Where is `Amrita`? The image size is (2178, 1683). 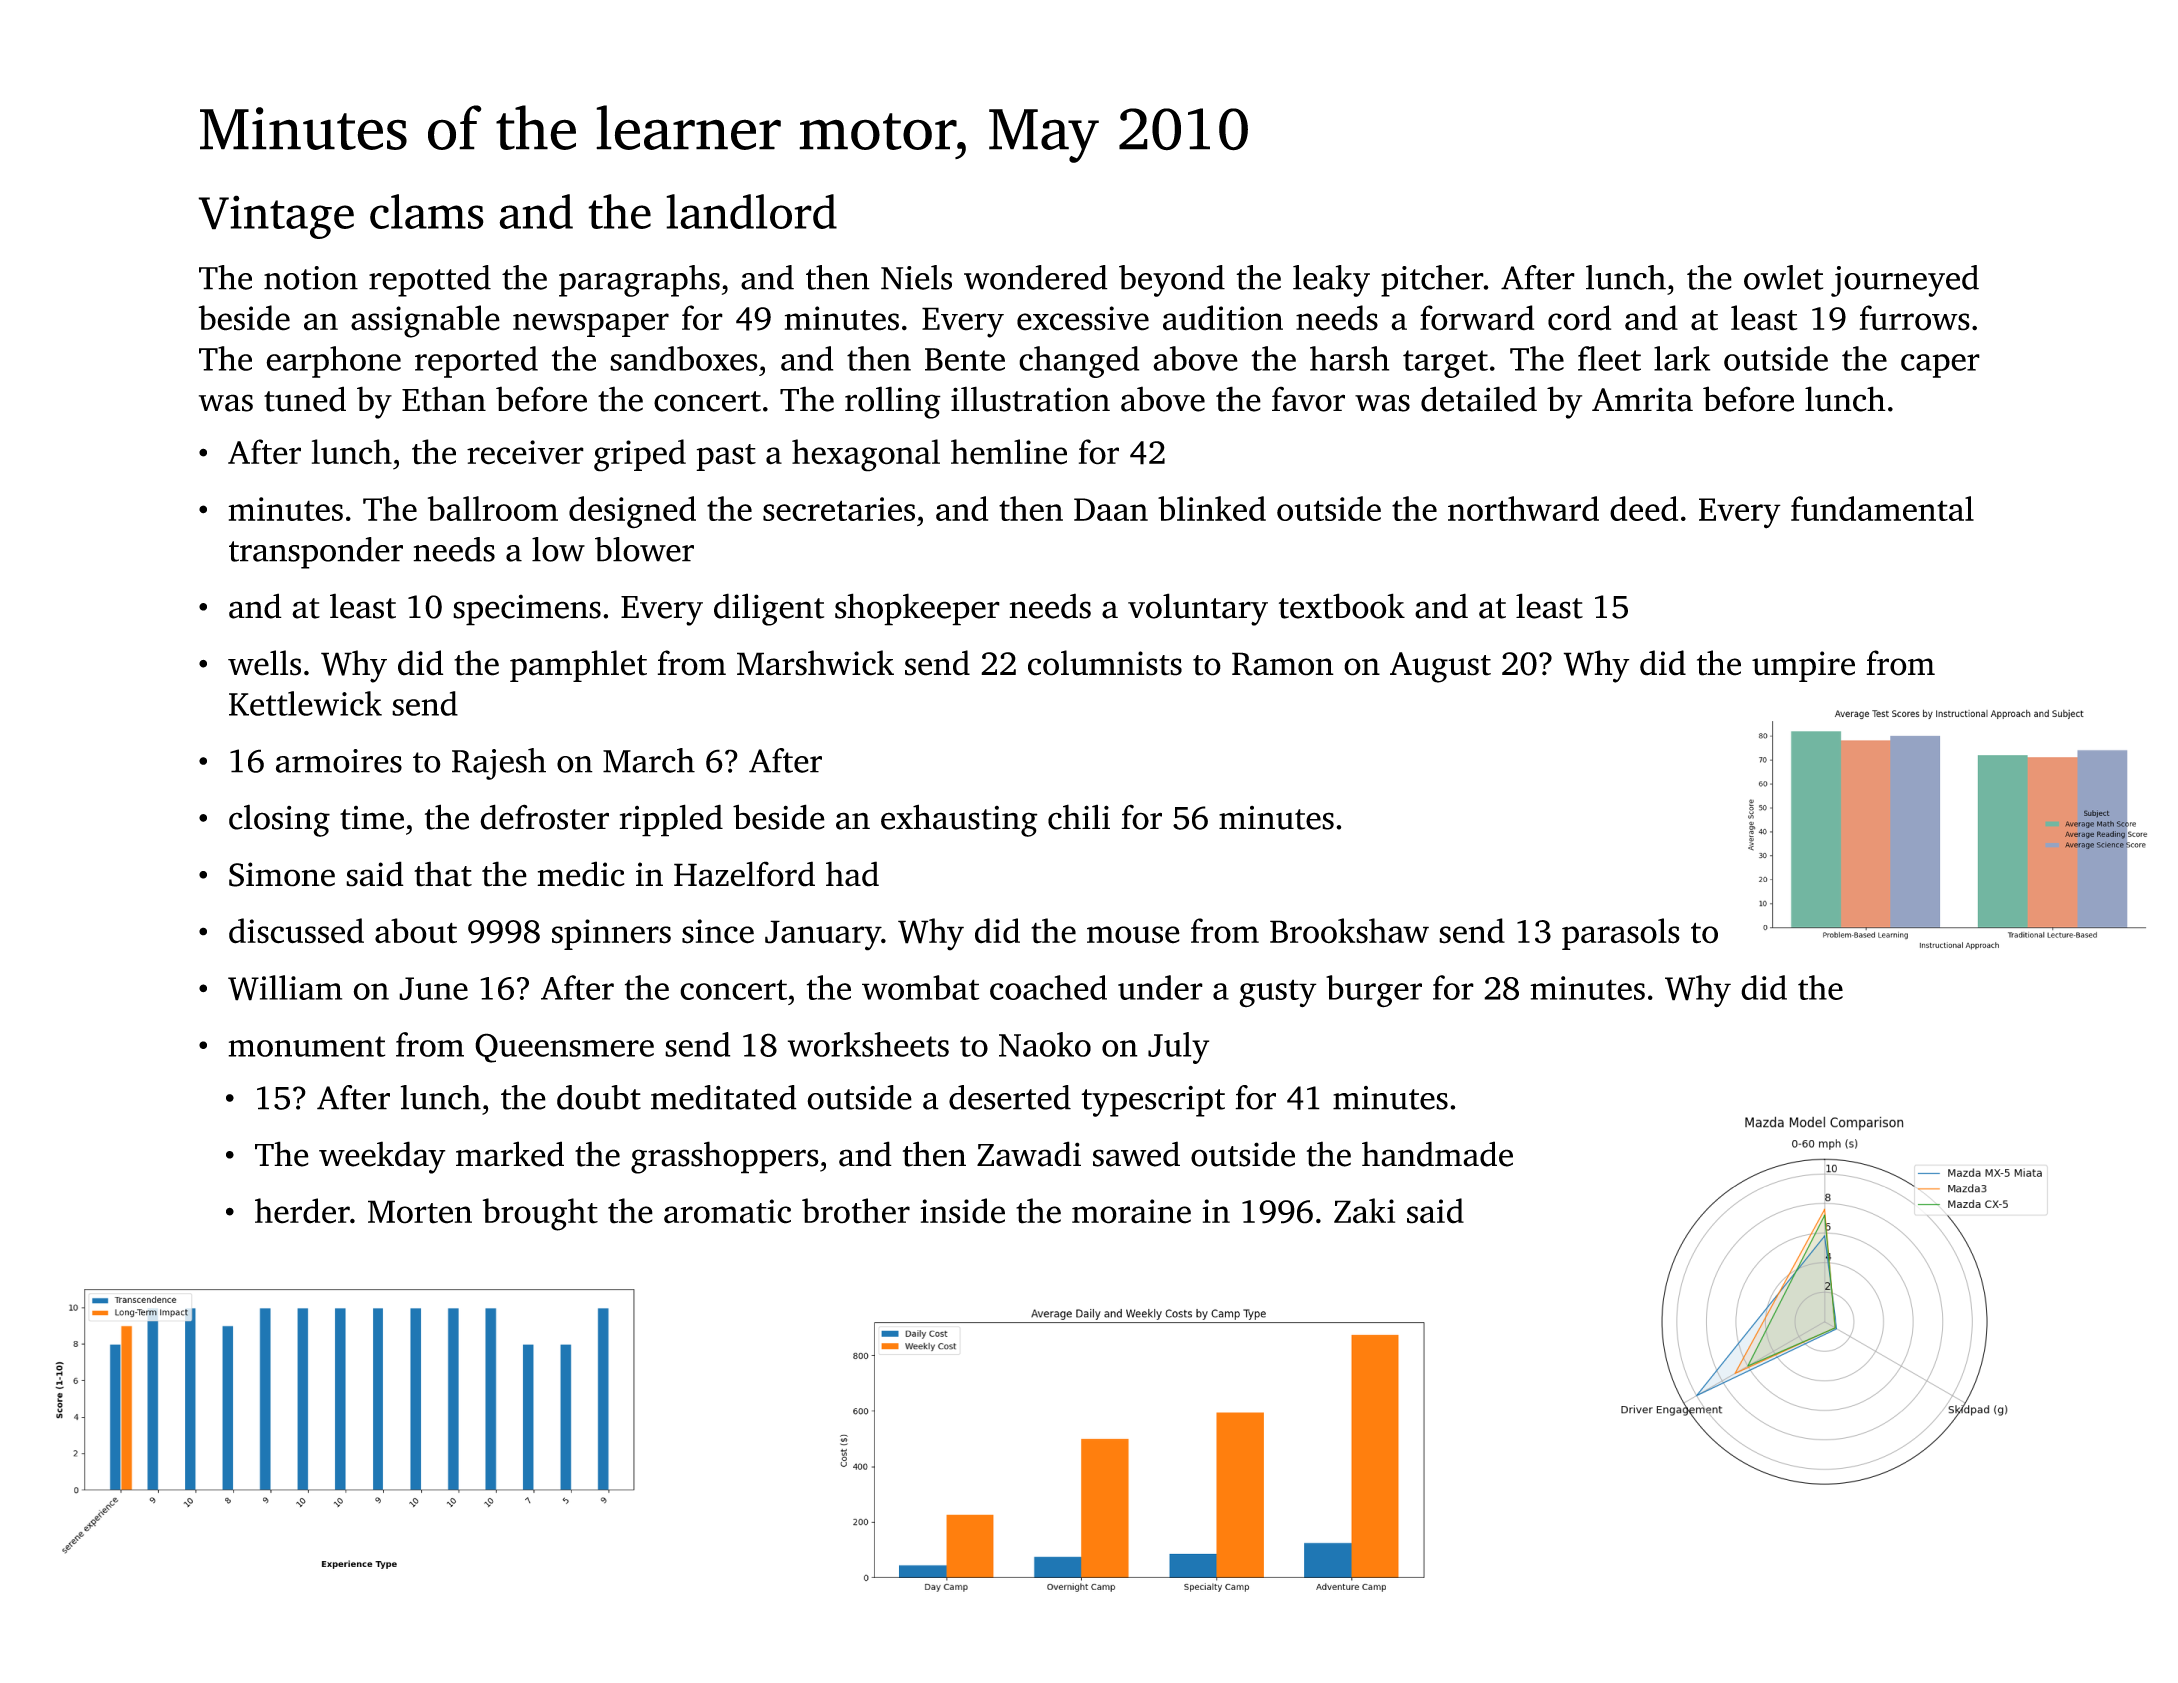 Amrita is located at coordinates (1642, 399).
